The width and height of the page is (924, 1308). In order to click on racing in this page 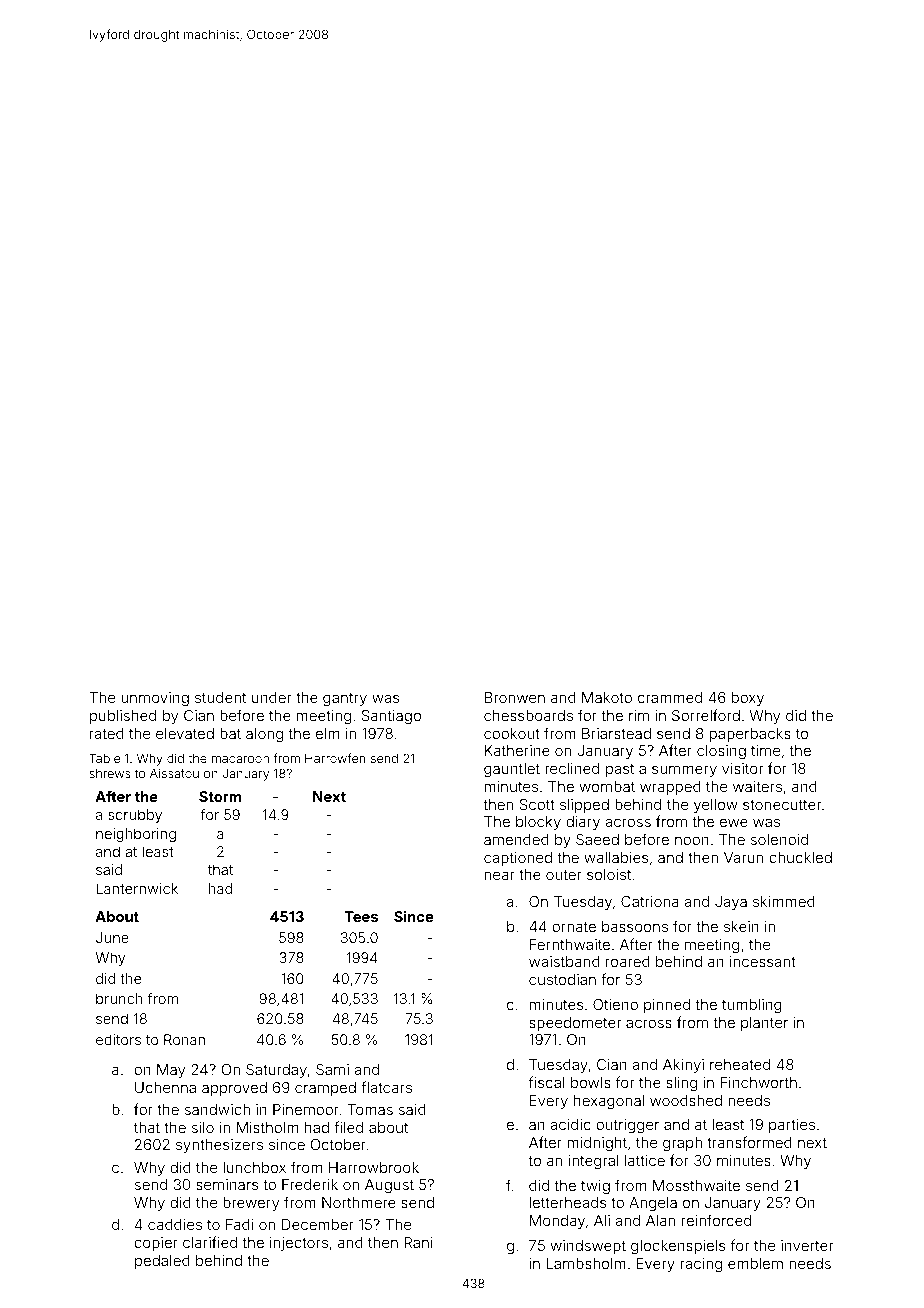, I will do `click(701, 1265)`.
